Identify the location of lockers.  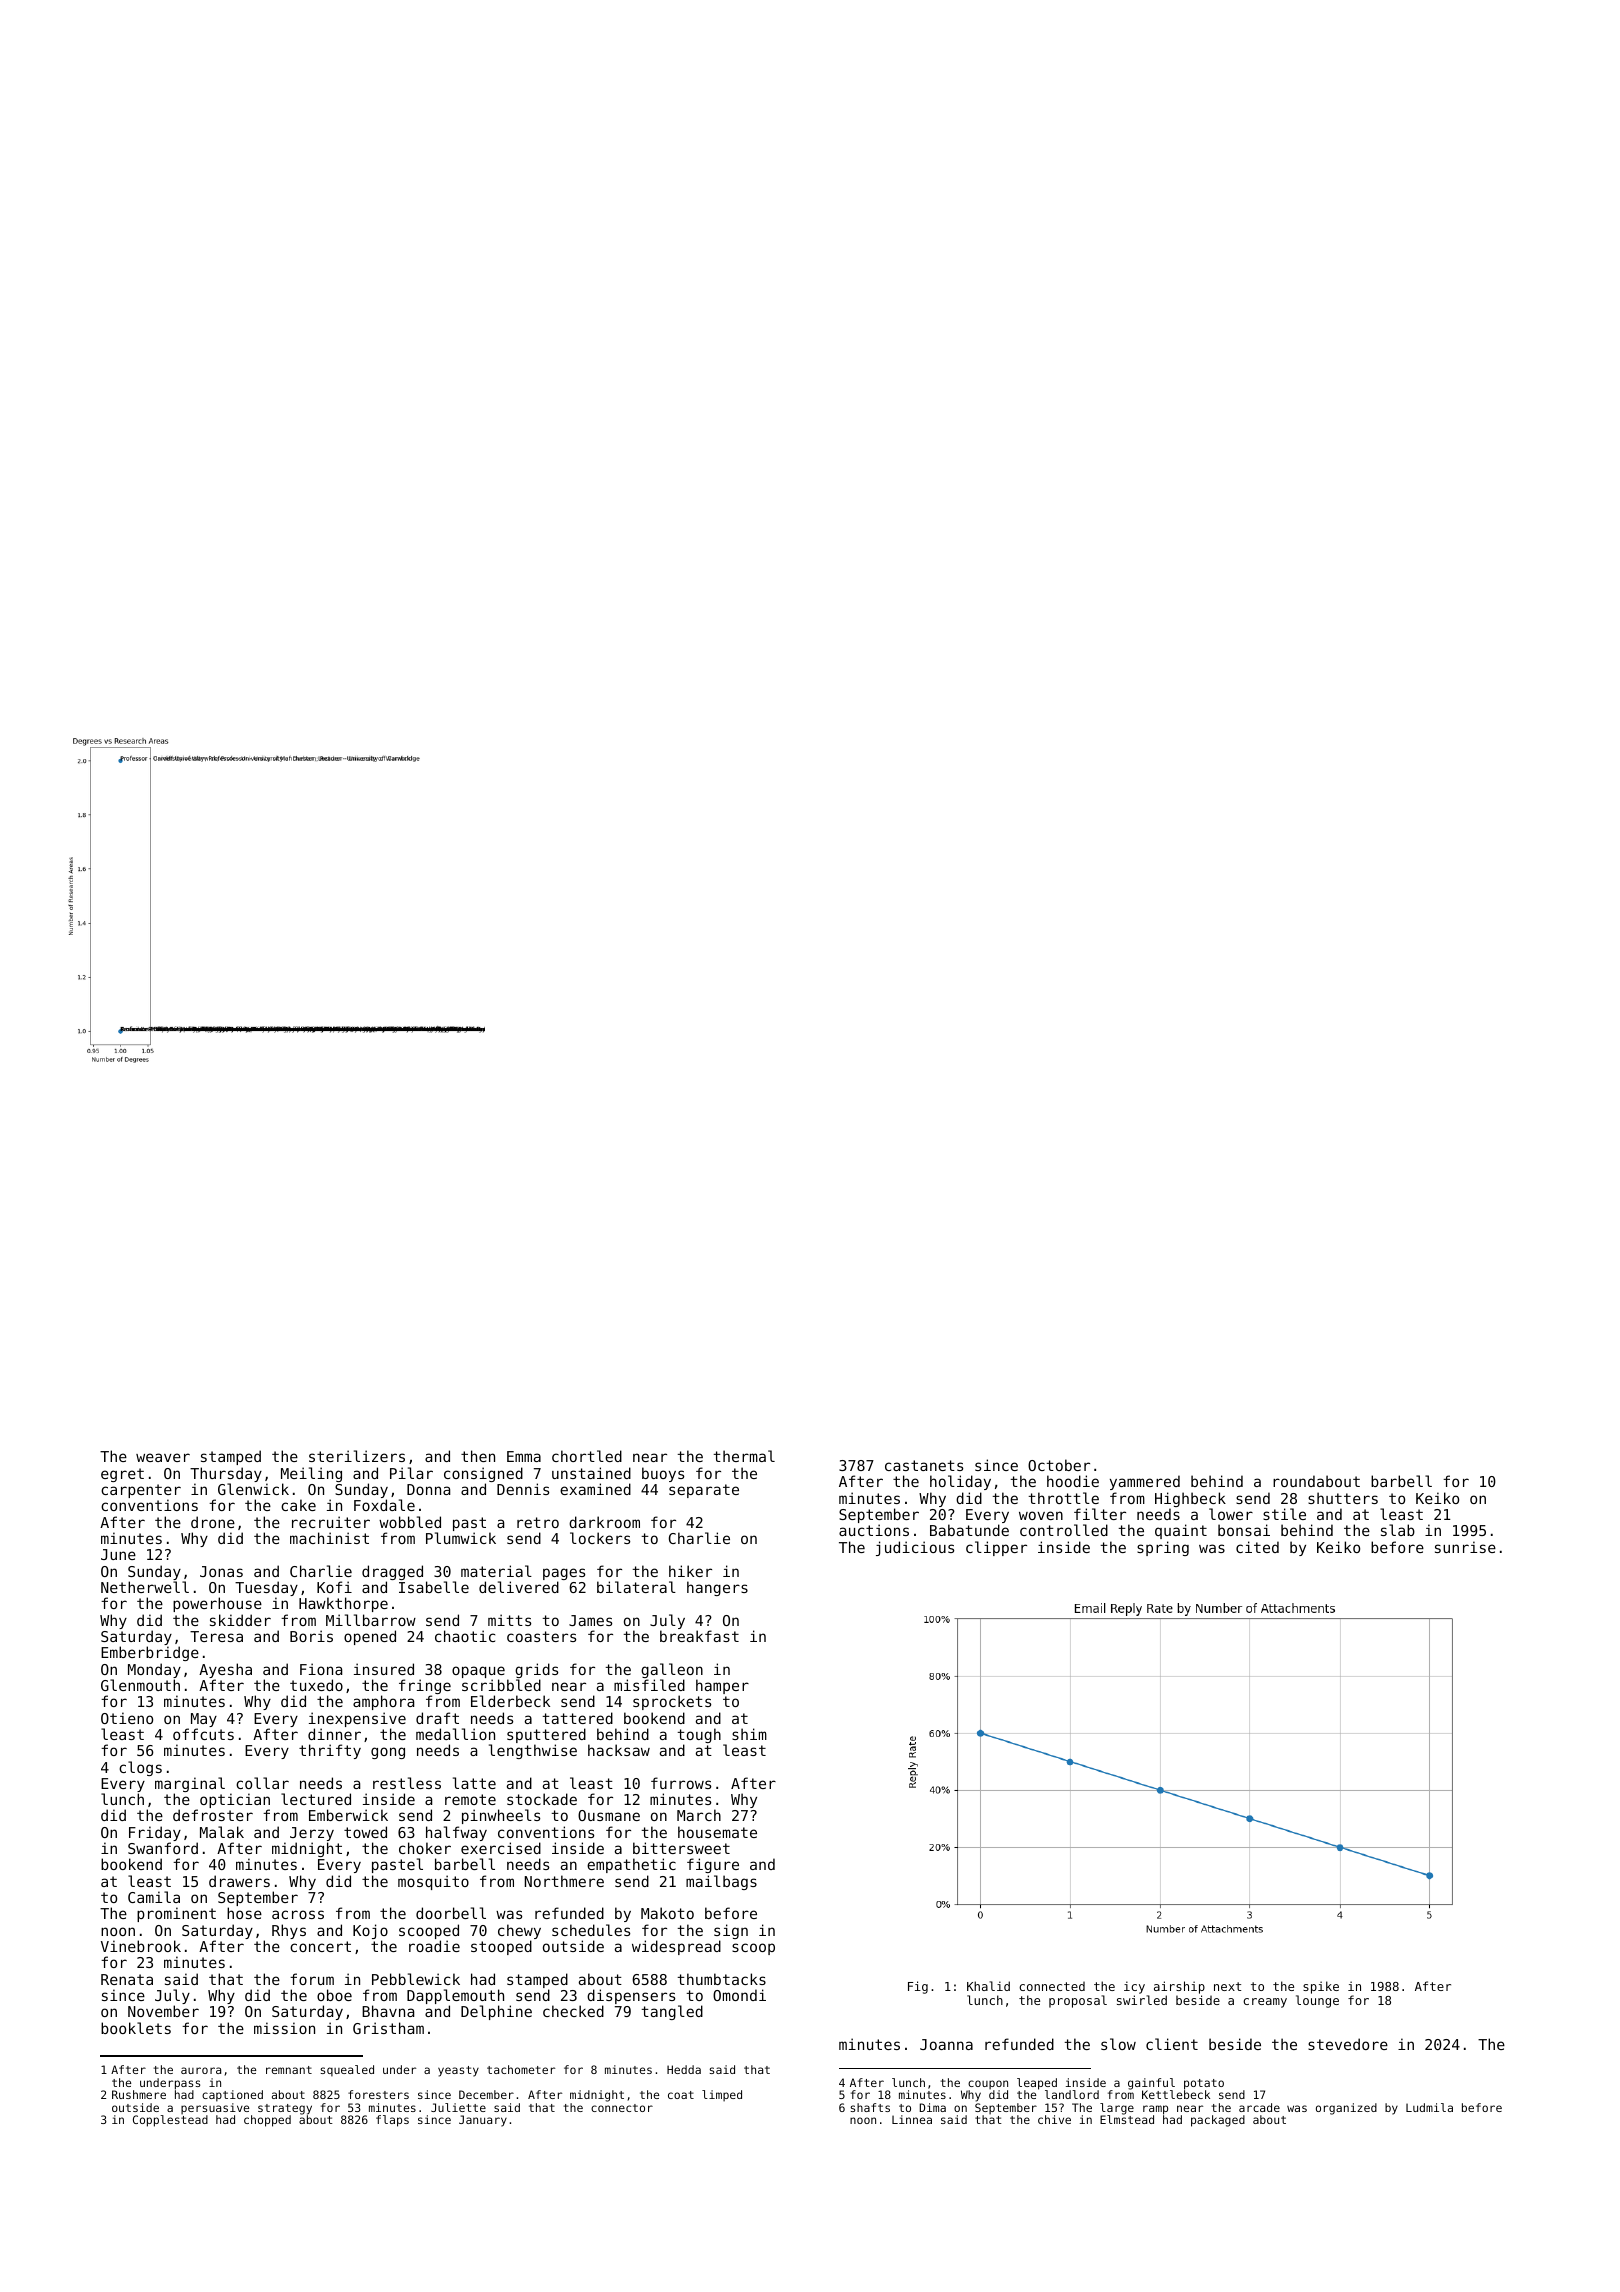
(600, 1538).
